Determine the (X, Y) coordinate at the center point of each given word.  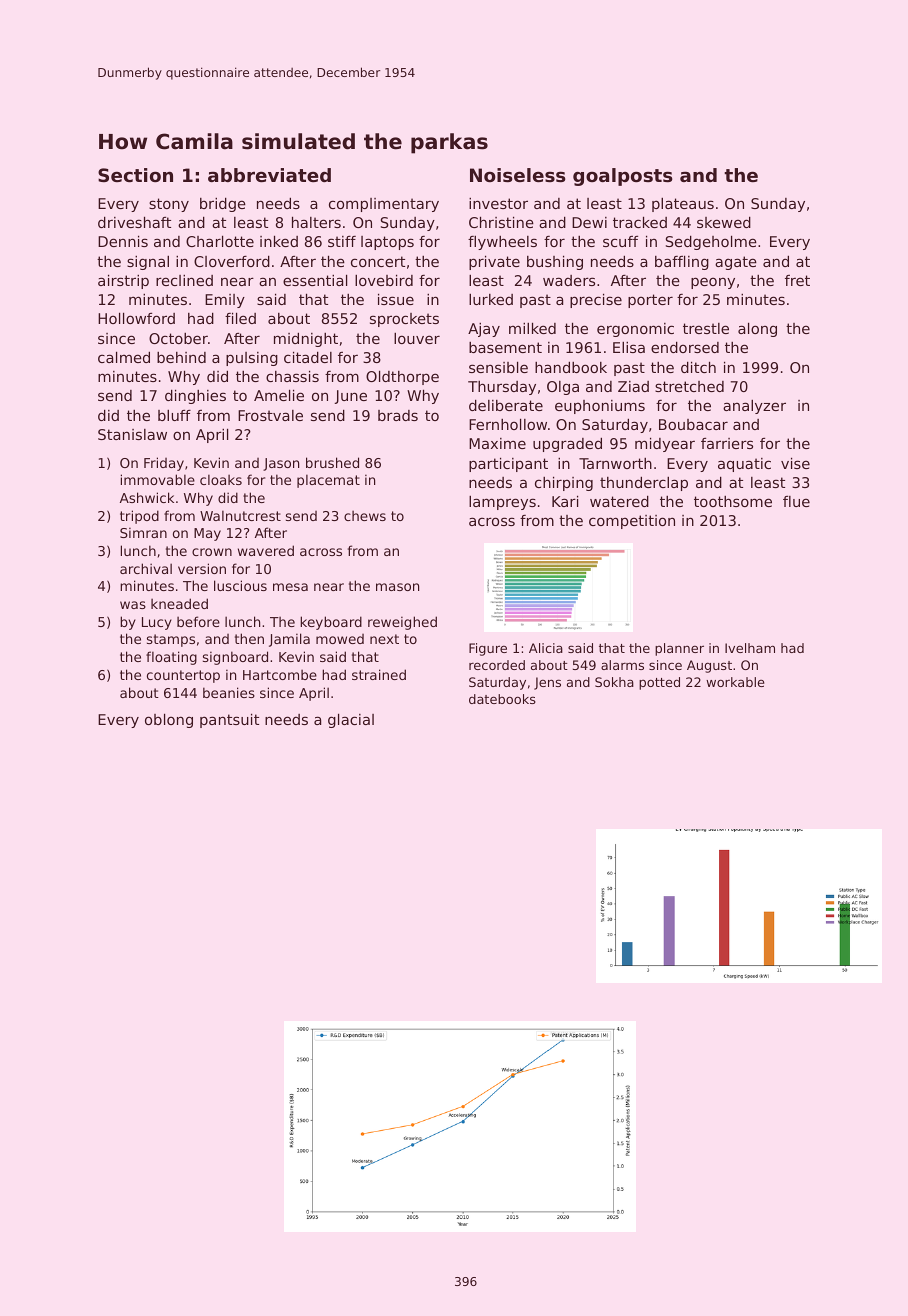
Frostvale (270, 415)
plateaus (683, 205)
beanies (229, 692)
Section (135, 175)
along (757, 330)
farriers (727, 443)
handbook (571, 367)
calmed (124, 357)
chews (365, 516)
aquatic (744, 465)
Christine (501, 222)
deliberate (506, 405)
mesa (290, 587)
